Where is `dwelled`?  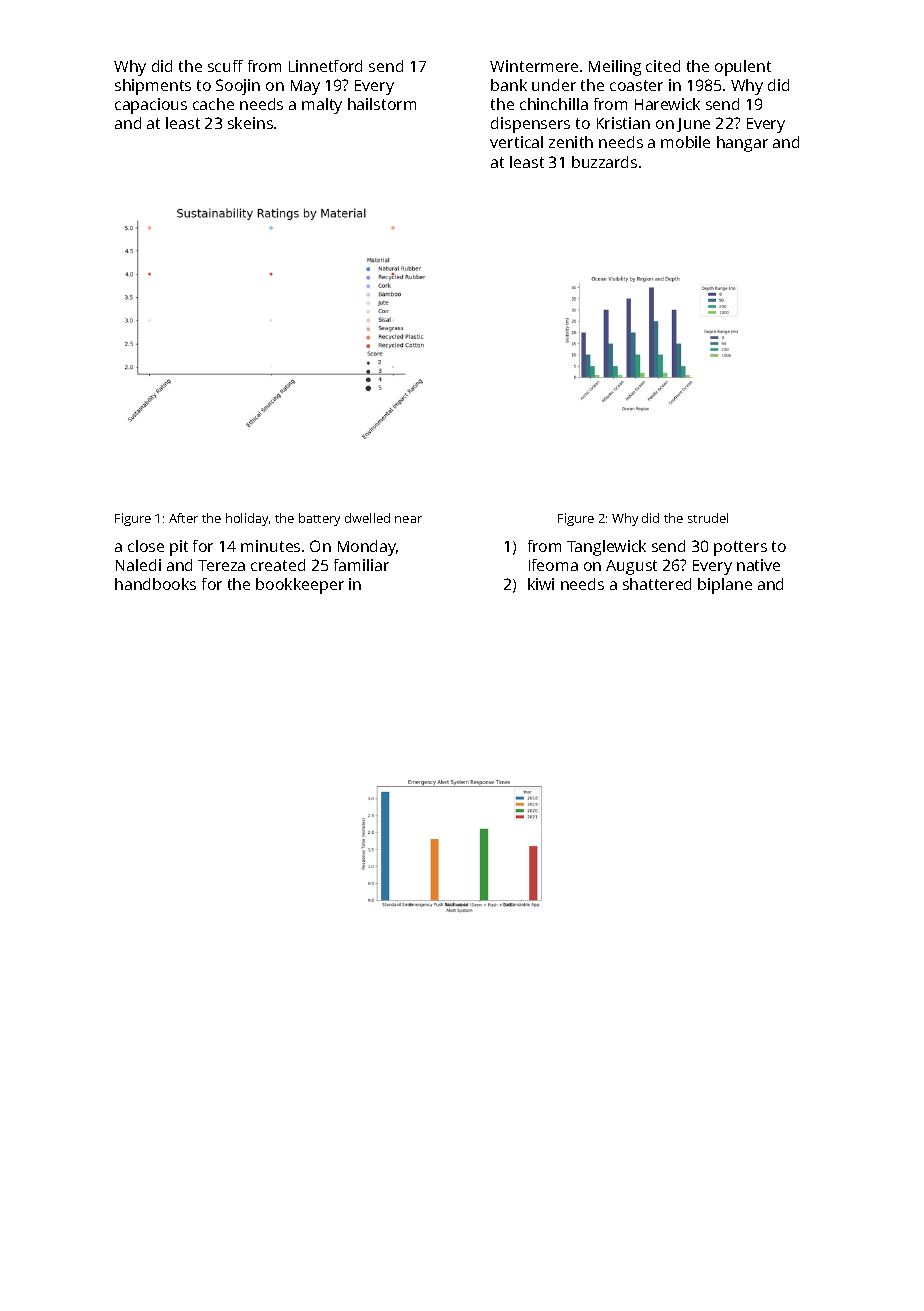
dwelled is located at coordinates (367, 518).
